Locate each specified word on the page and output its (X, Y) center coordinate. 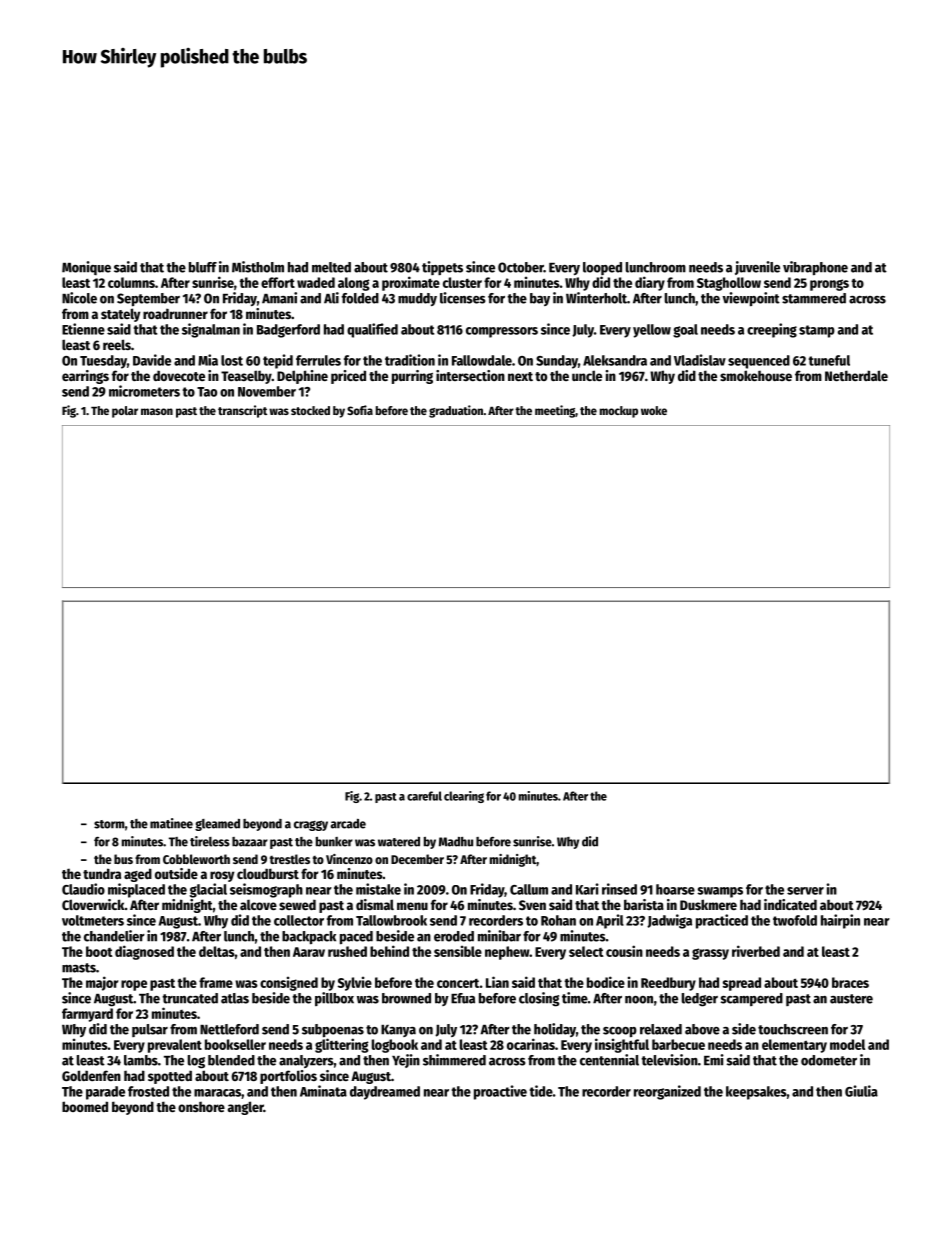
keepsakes (756, 1093)
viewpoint (751, 299)
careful (424, 796)
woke (654, 410)
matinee (171, 823)
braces (850, 982)
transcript (242, 411)
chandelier (114, 936)
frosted (148, 1091)
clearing (464, 797)
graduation (456, 411)
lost (232, 360)
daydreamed (385, 1093)
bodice (606, 982)
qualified (372, 330)
